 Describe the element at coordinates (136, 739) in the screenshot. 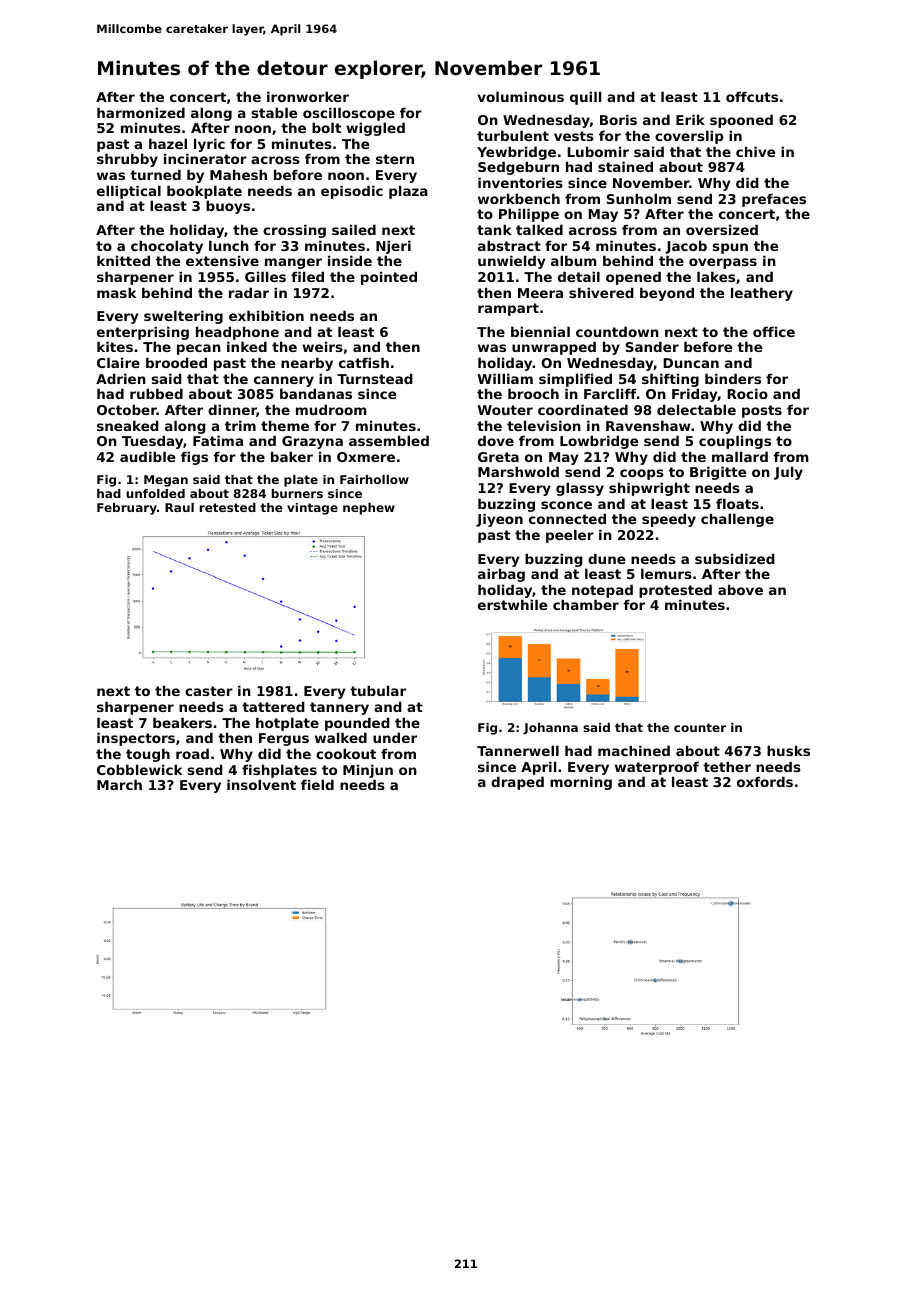

I see `inspectors` at that location.
